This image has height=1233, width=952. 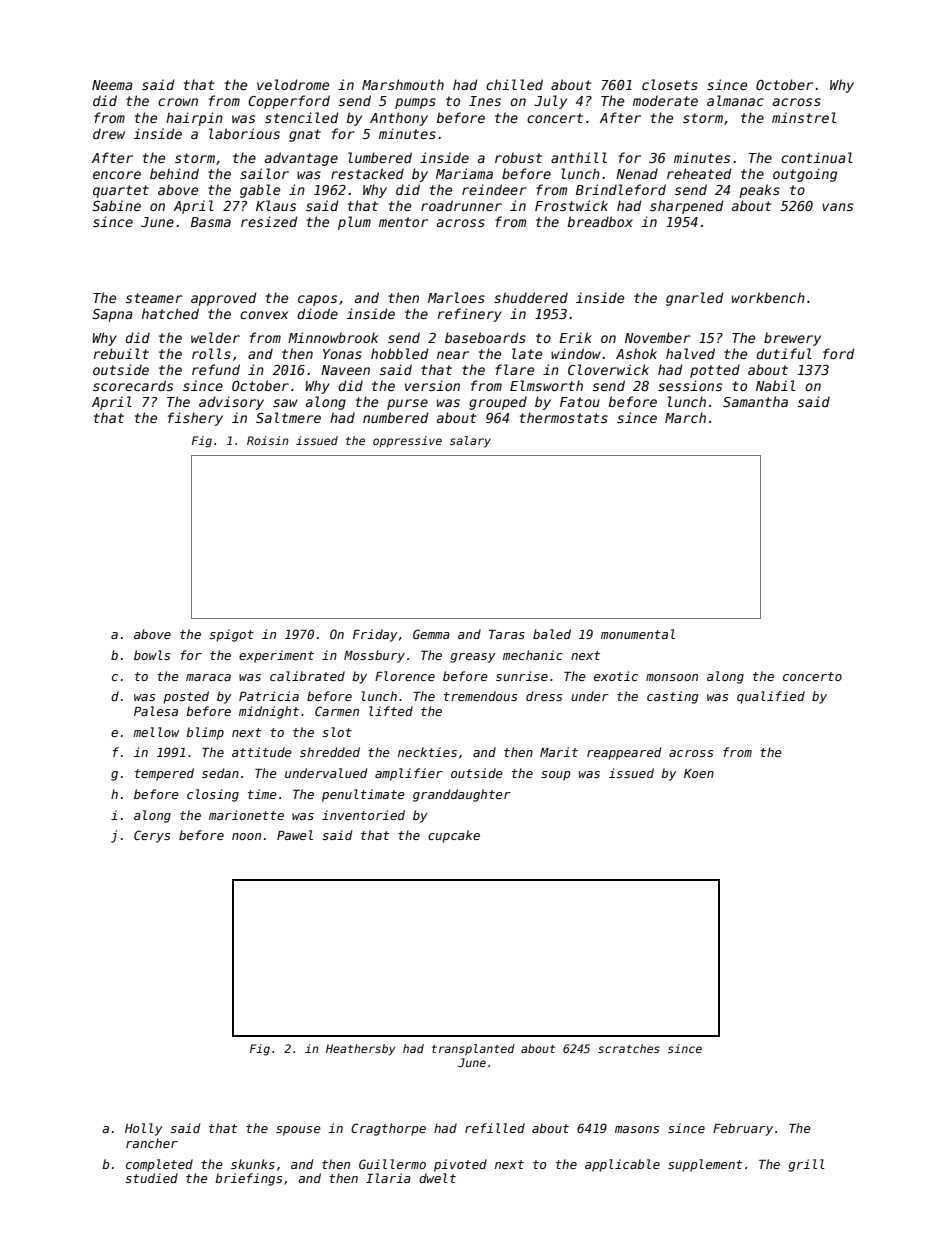 What do you see at coordinates (144, 1129) in the image?
I see `Holly` at bounding box center [144, 1129].
